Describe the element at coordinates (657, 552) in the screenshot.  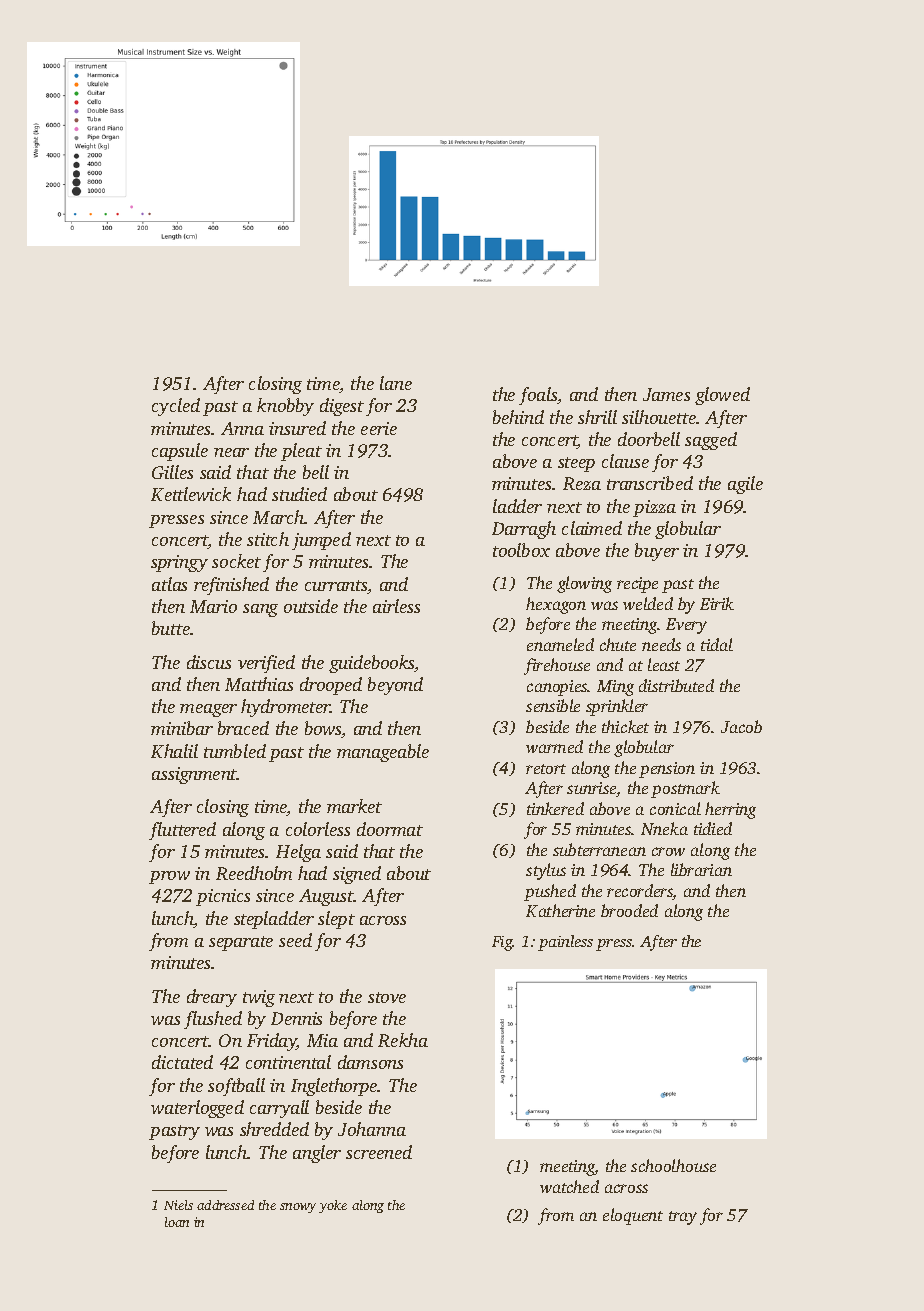
I see `buyer` at that location.
